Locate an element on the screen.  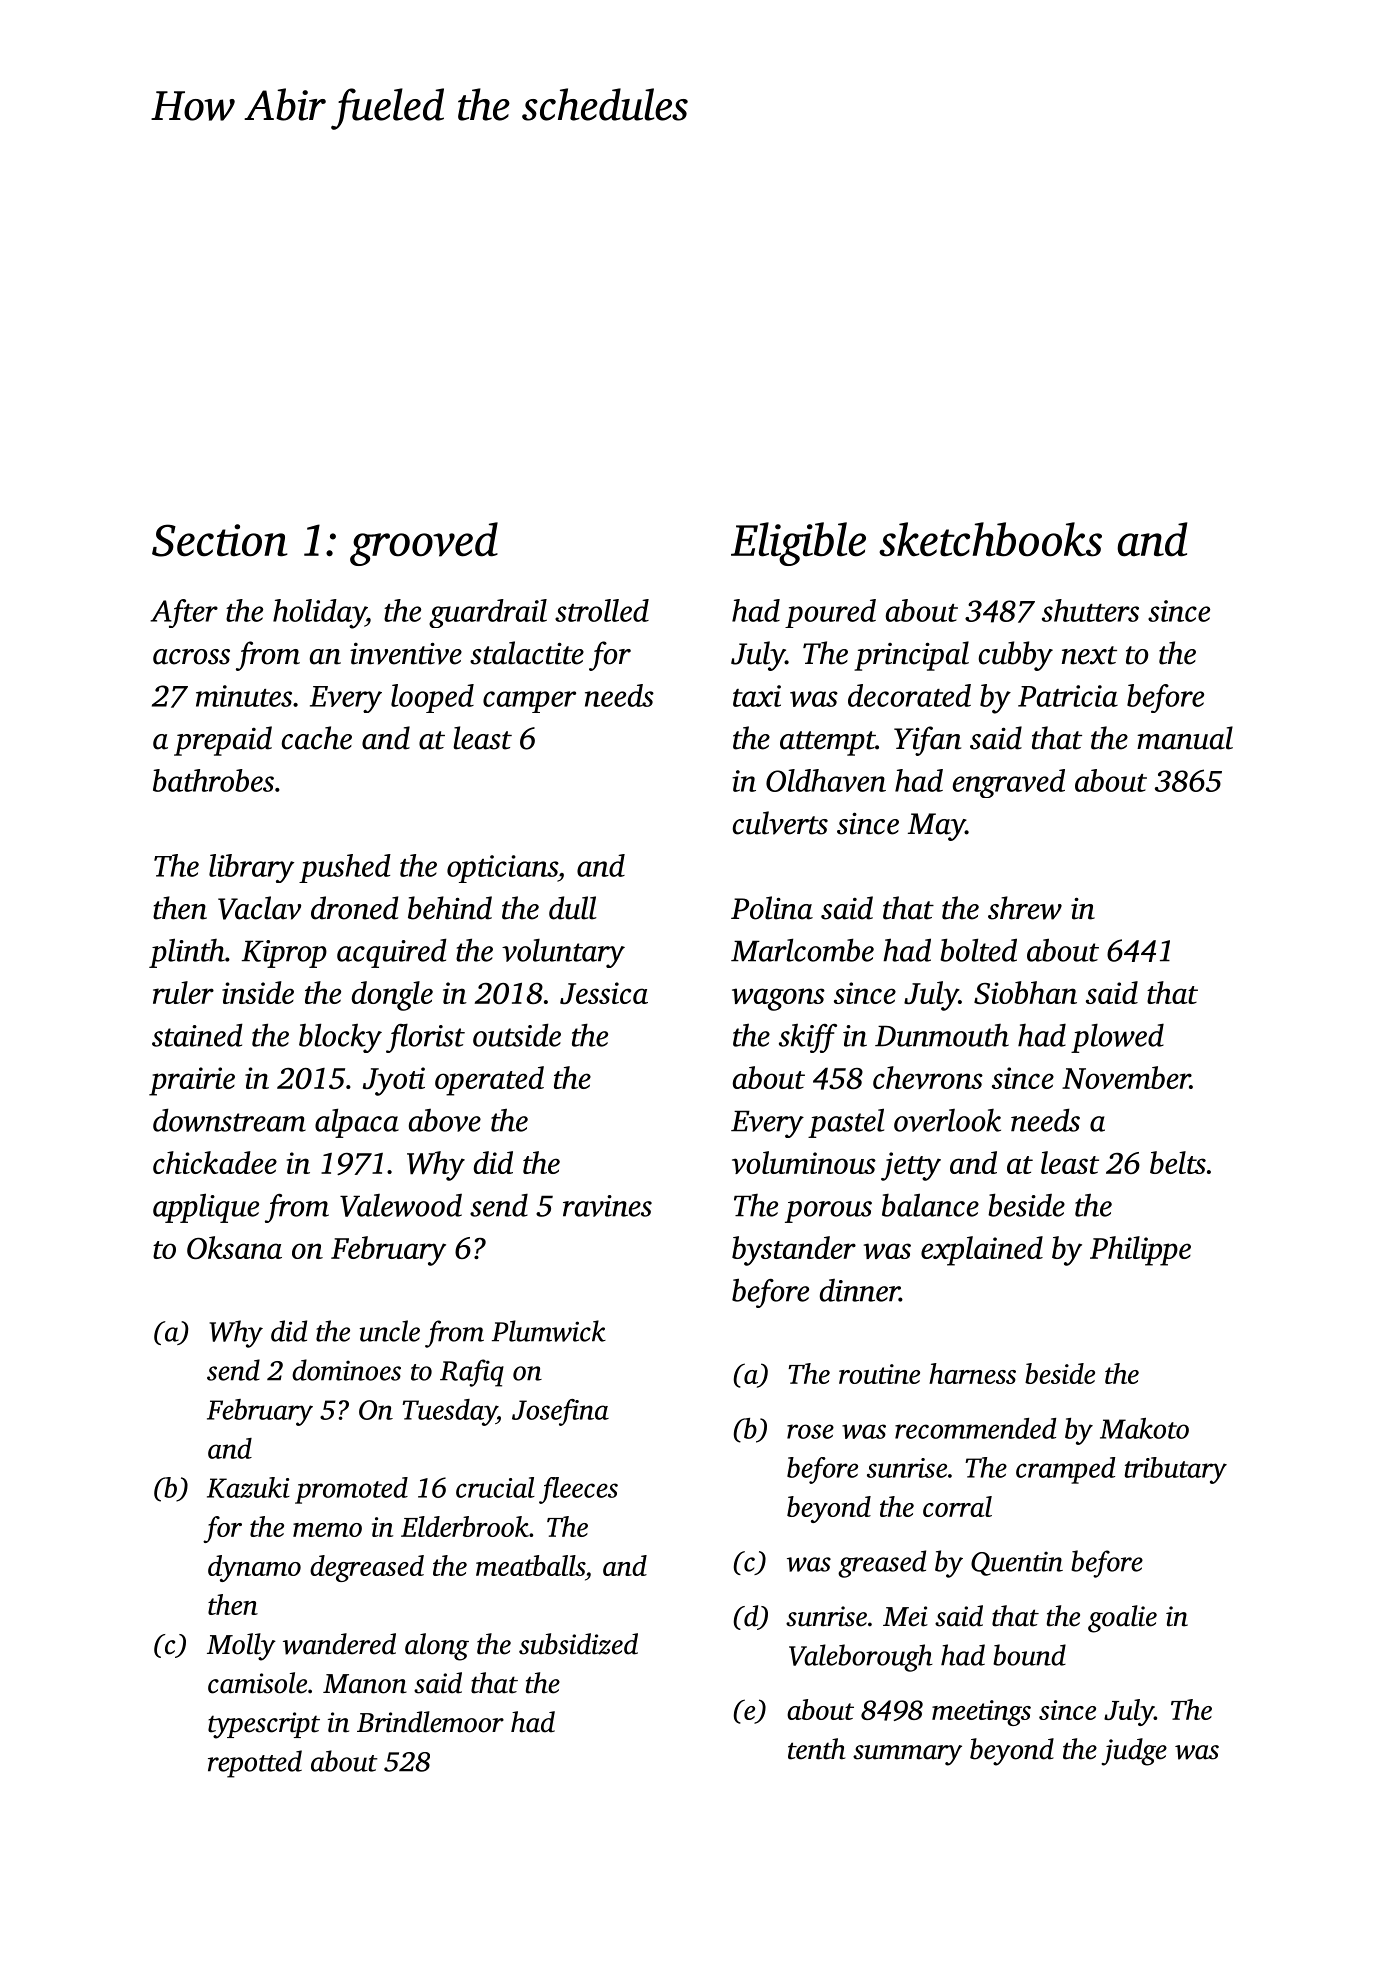
shrew is located at coordinates (1025, 908).
